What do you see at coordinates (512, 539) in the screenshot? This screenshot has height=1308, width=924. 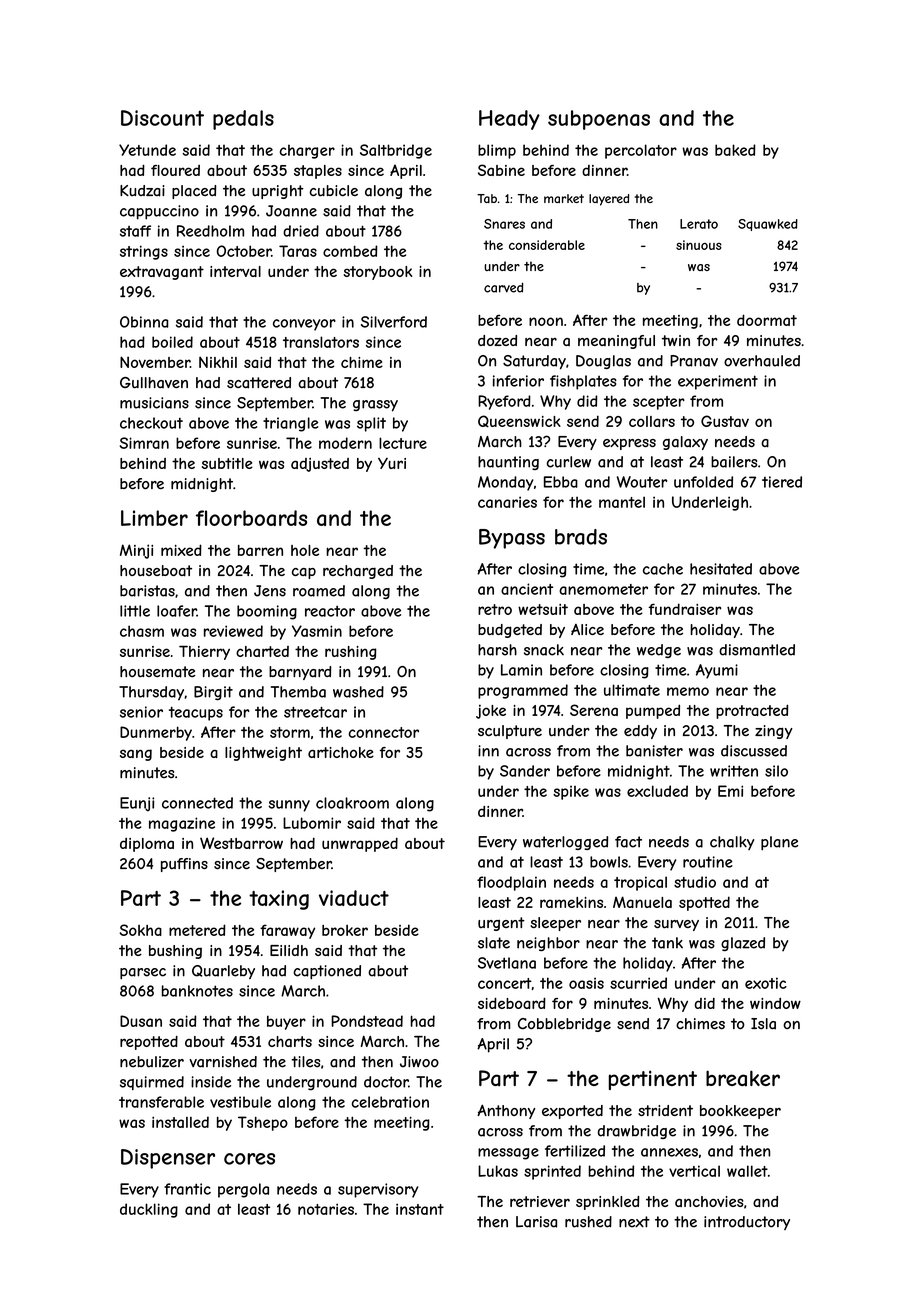 I see `Bypass` at bounding box center [512, 539].
